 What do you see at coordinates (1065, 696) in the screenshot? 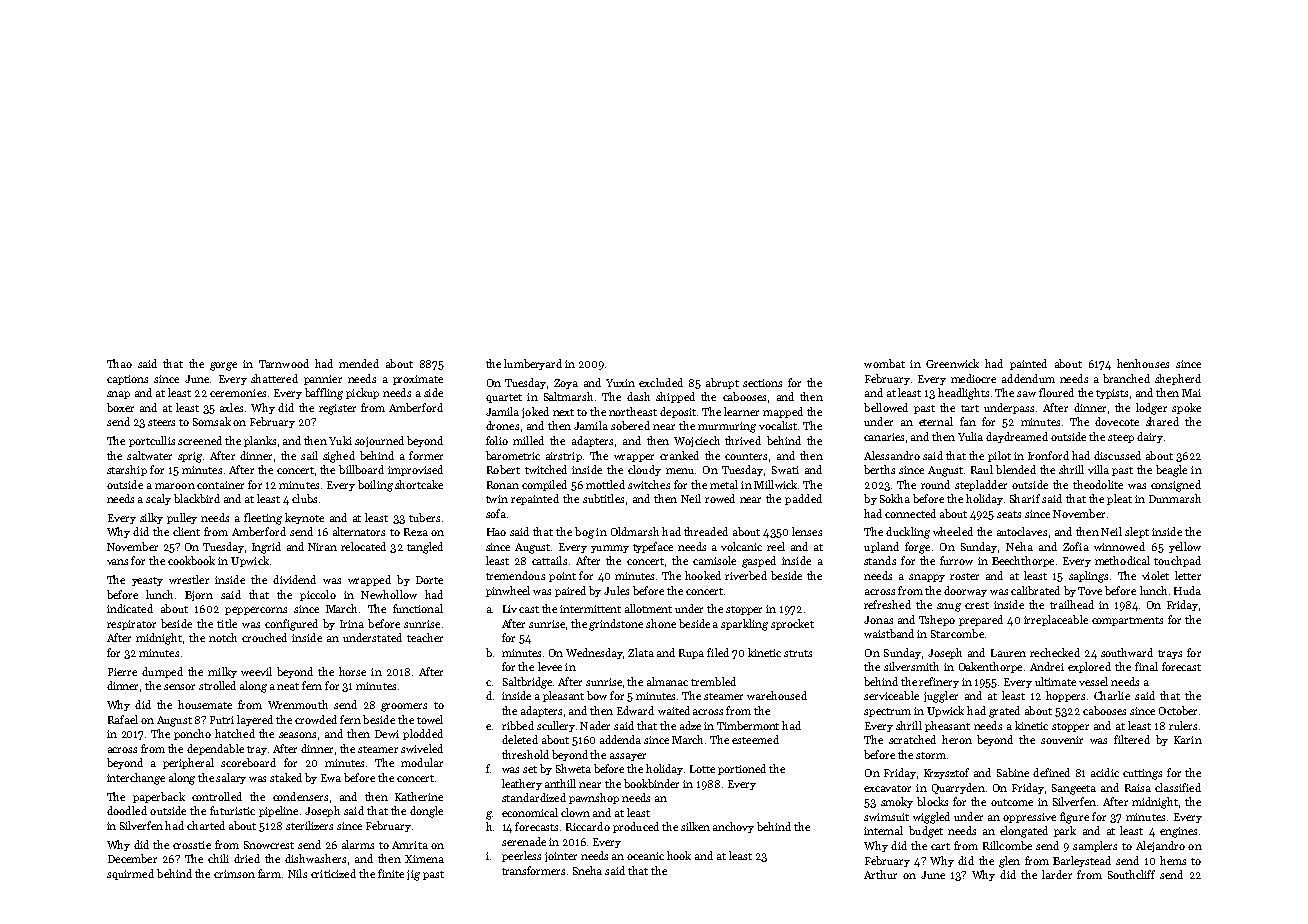
I see `hoppers` at bounding box center [1065, 696].
